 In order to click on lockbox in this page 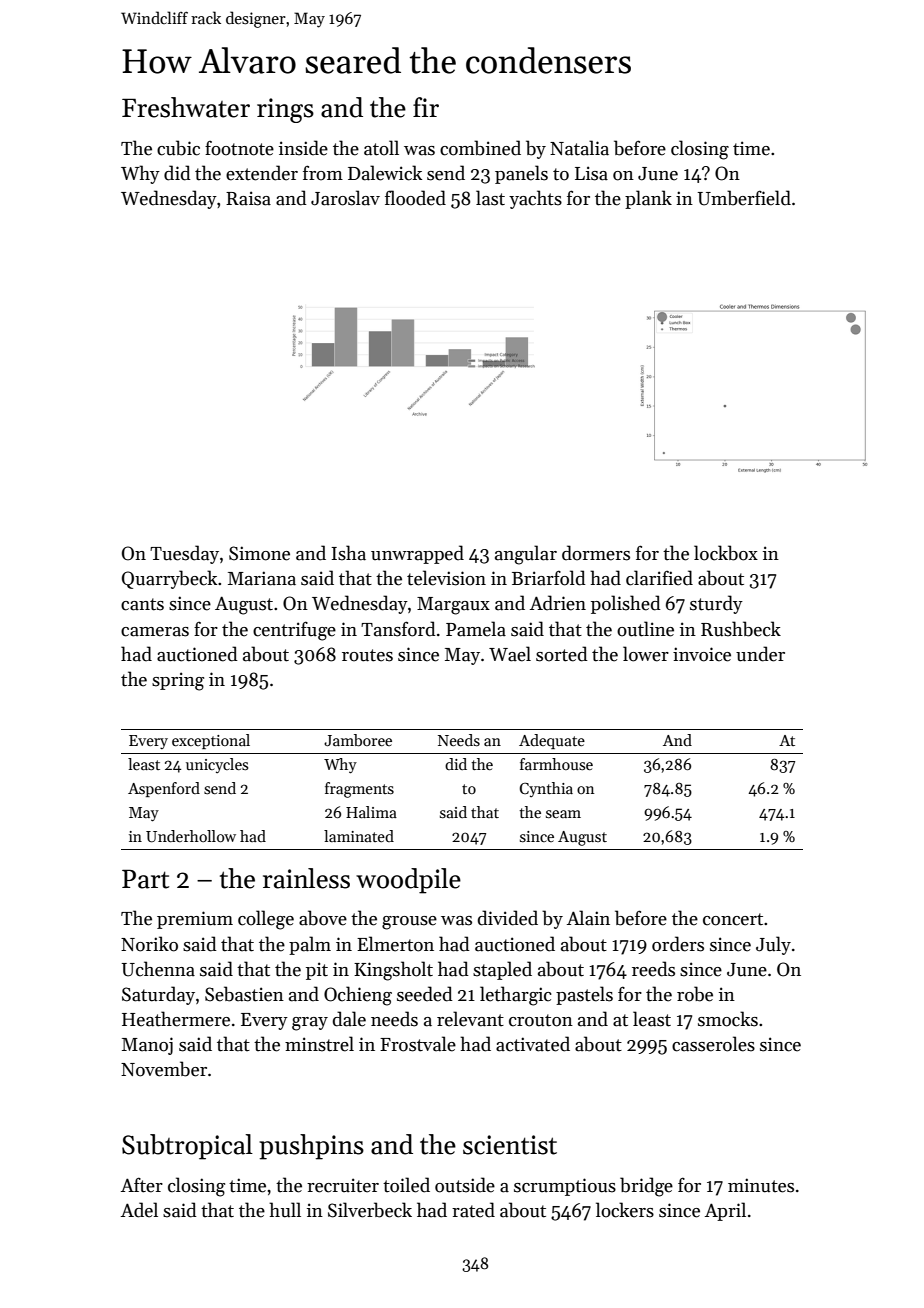, I will do `click(726, 553)`.
